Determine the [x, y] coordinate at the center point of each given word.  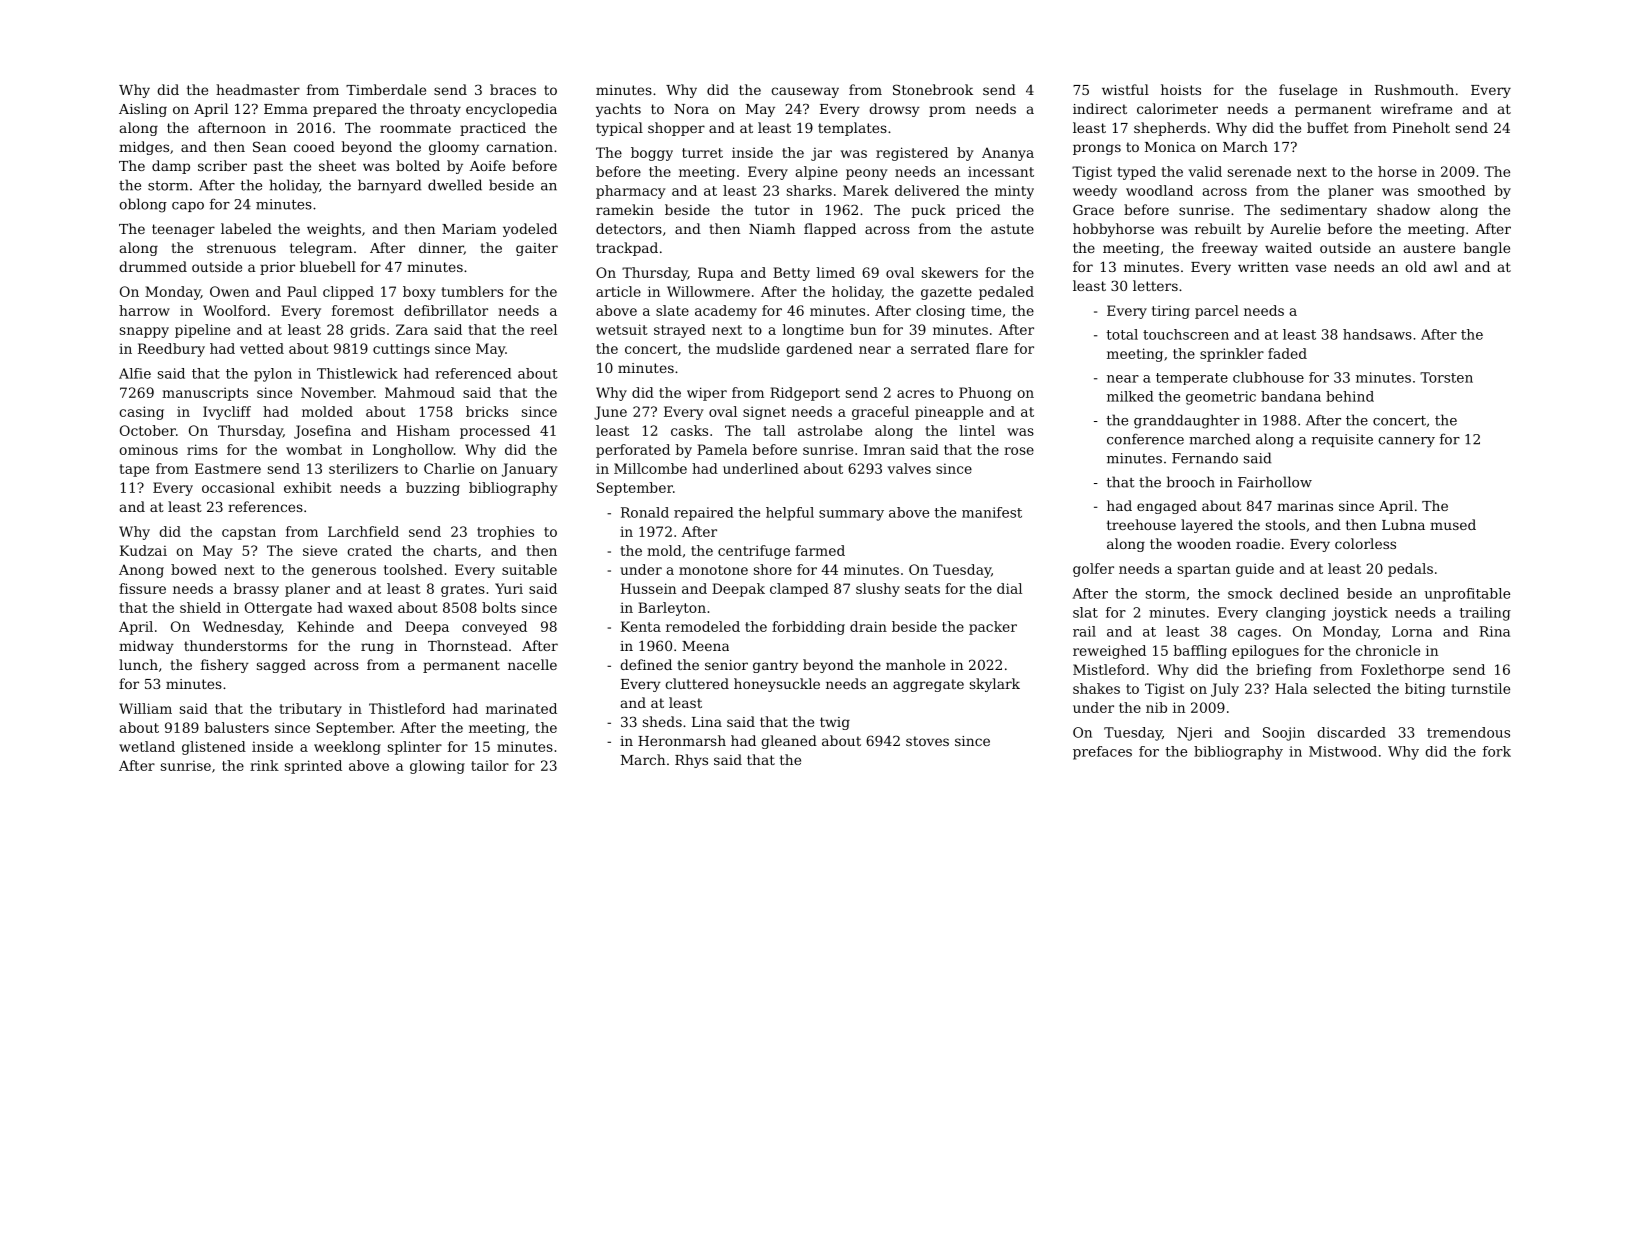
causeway [805, 92]
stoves [927, 741]
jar [821, 154]
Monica [1170, 147]
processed [495, 432]
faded [1287, 353]
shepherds [1170, 129]
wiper [707, 394]
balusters [237, 727]
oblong [143, 205]
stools [1285, 524]
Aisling [143, 110]
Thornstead [468, 645]
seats [922, 589]
